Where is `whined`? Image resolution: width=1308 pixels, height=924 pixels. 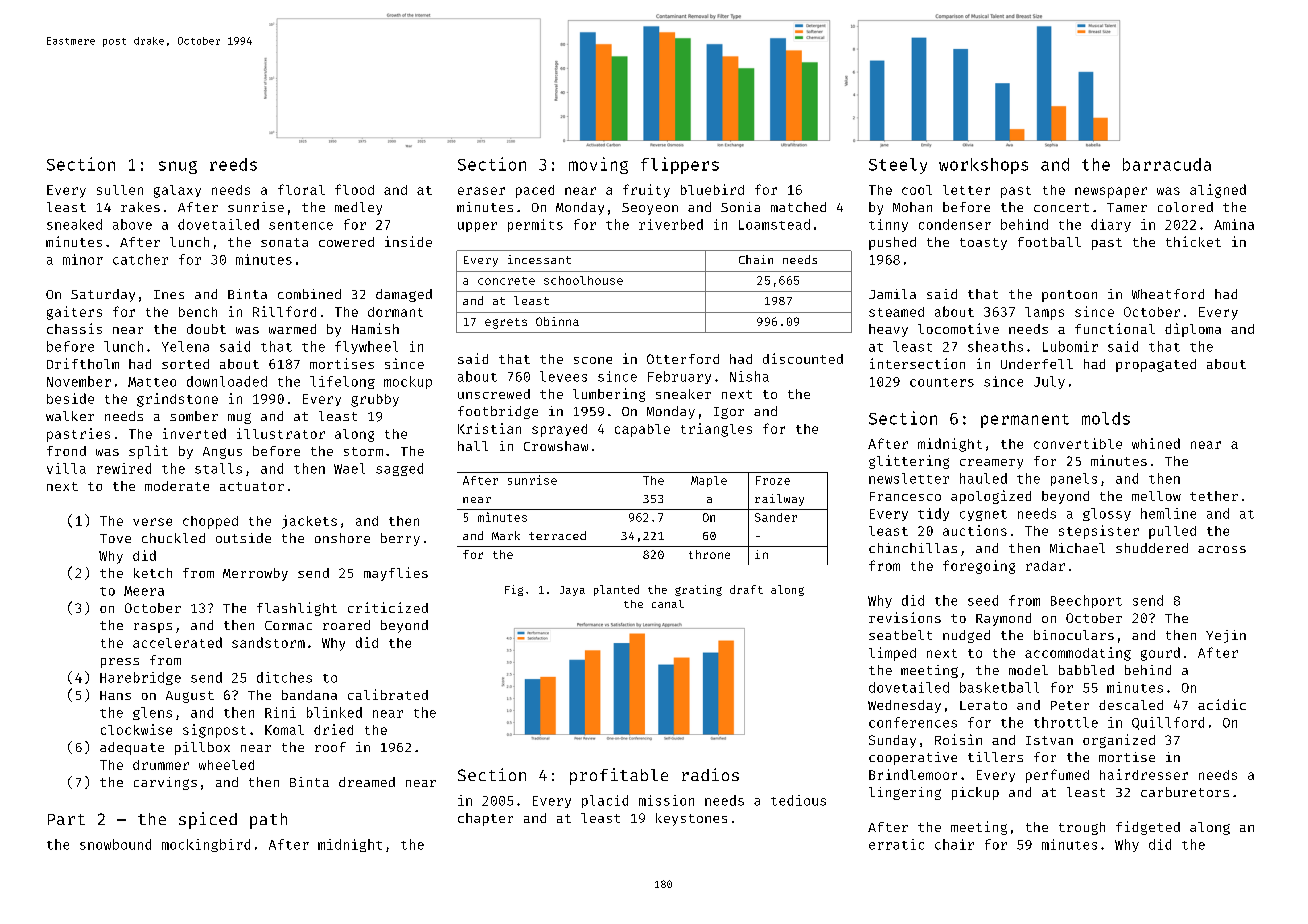
whined is located at coordinates (1156, 443).
